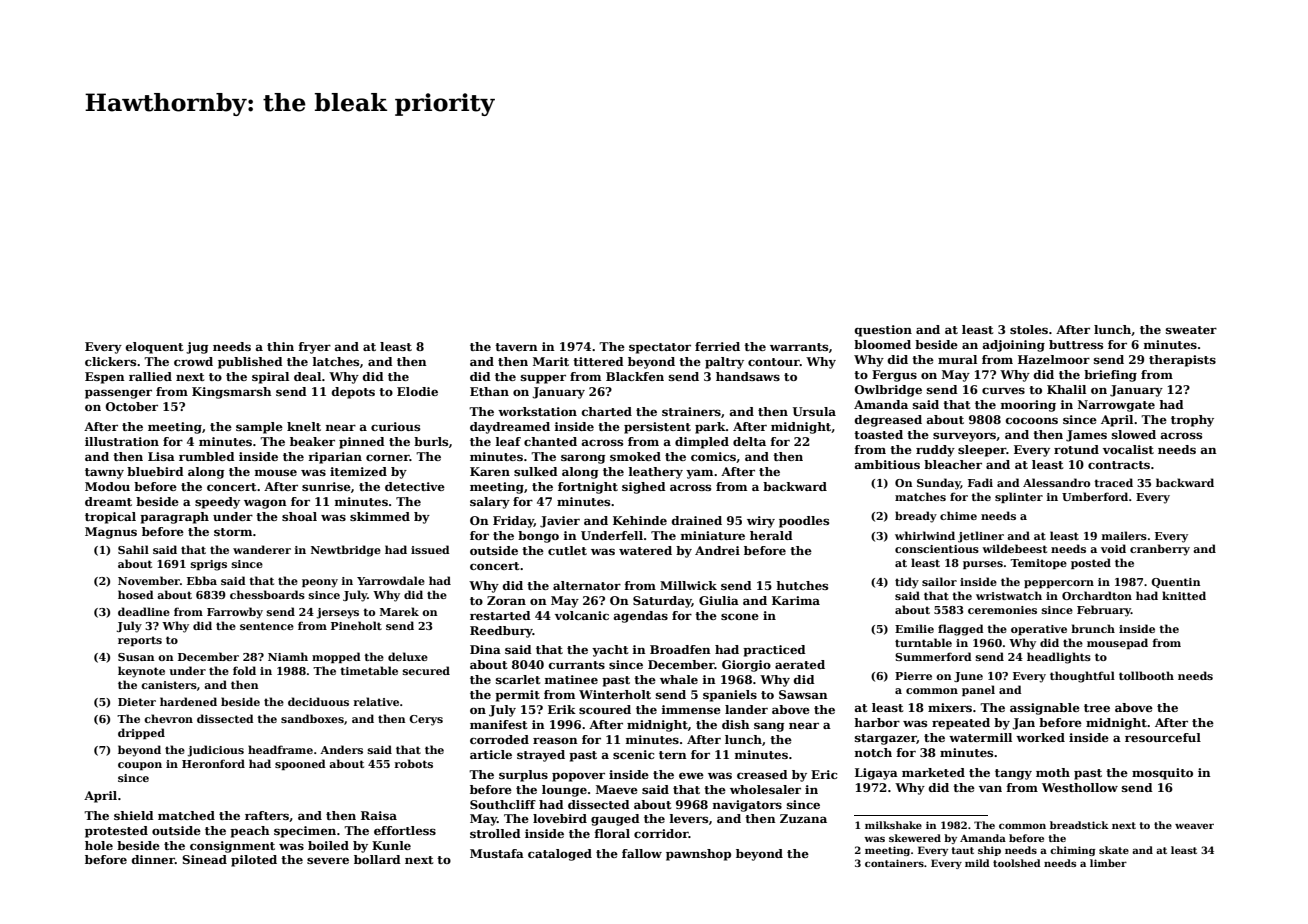 This image has width=1308, height=924. Describe the element at coordinates (312, 718) in the image. I see `sandboxes` at that location.
